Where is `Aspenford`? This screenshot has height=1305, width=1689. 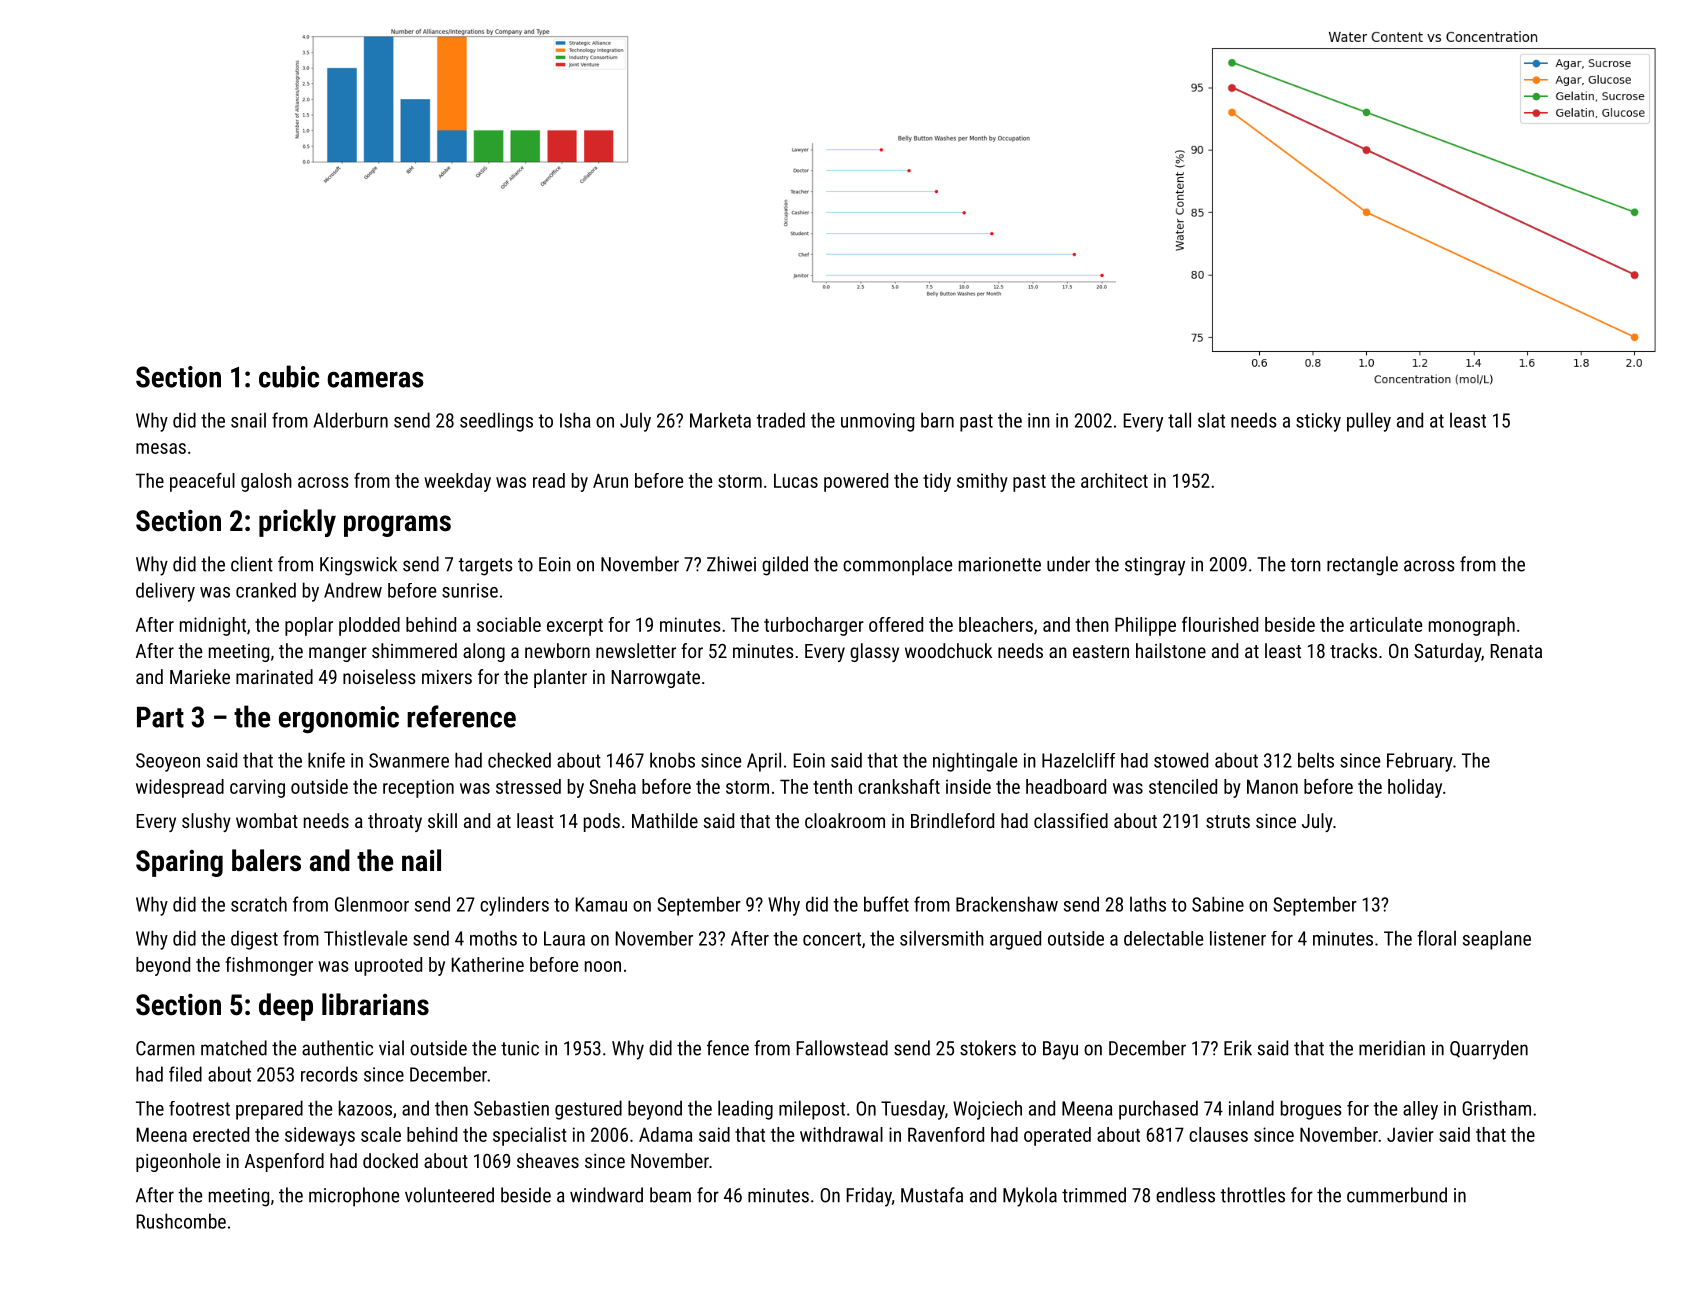 Aspenford is located at coordinates (284, 1162).
